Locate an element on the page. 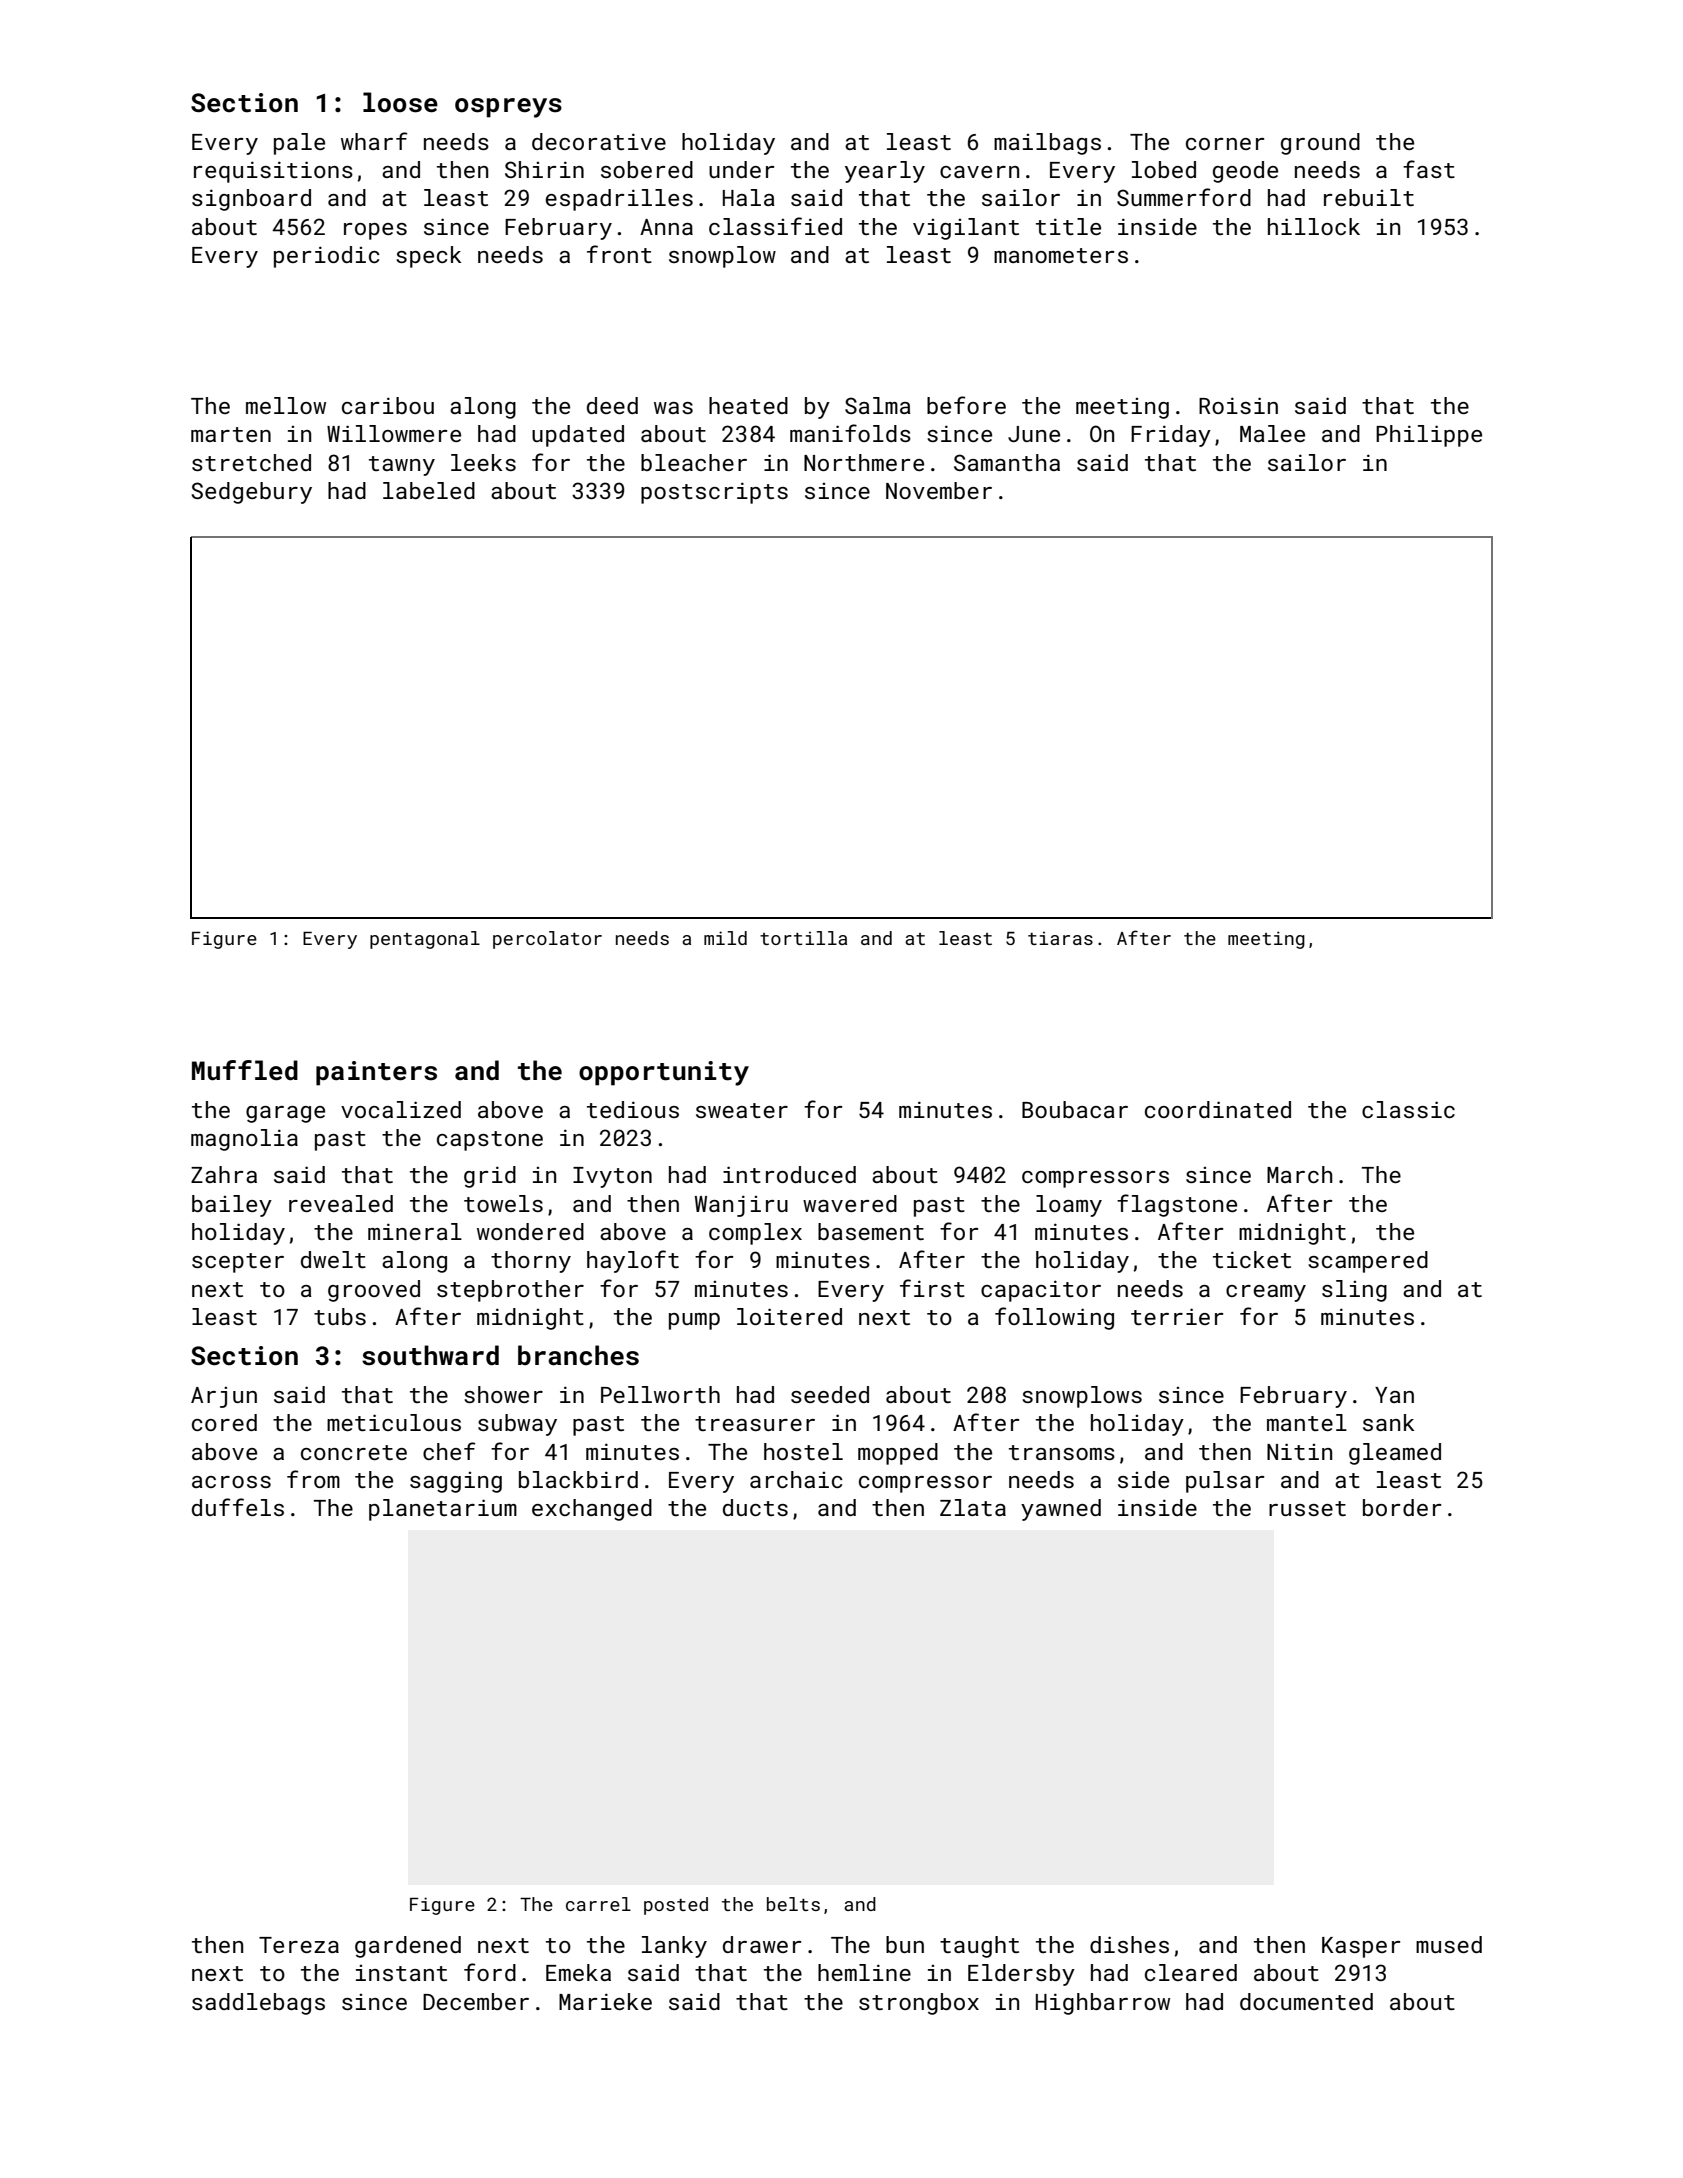 Image resolution: width=1683 pixels, height=2178 pixels. introduced is located at coordinates (789, 1174).
